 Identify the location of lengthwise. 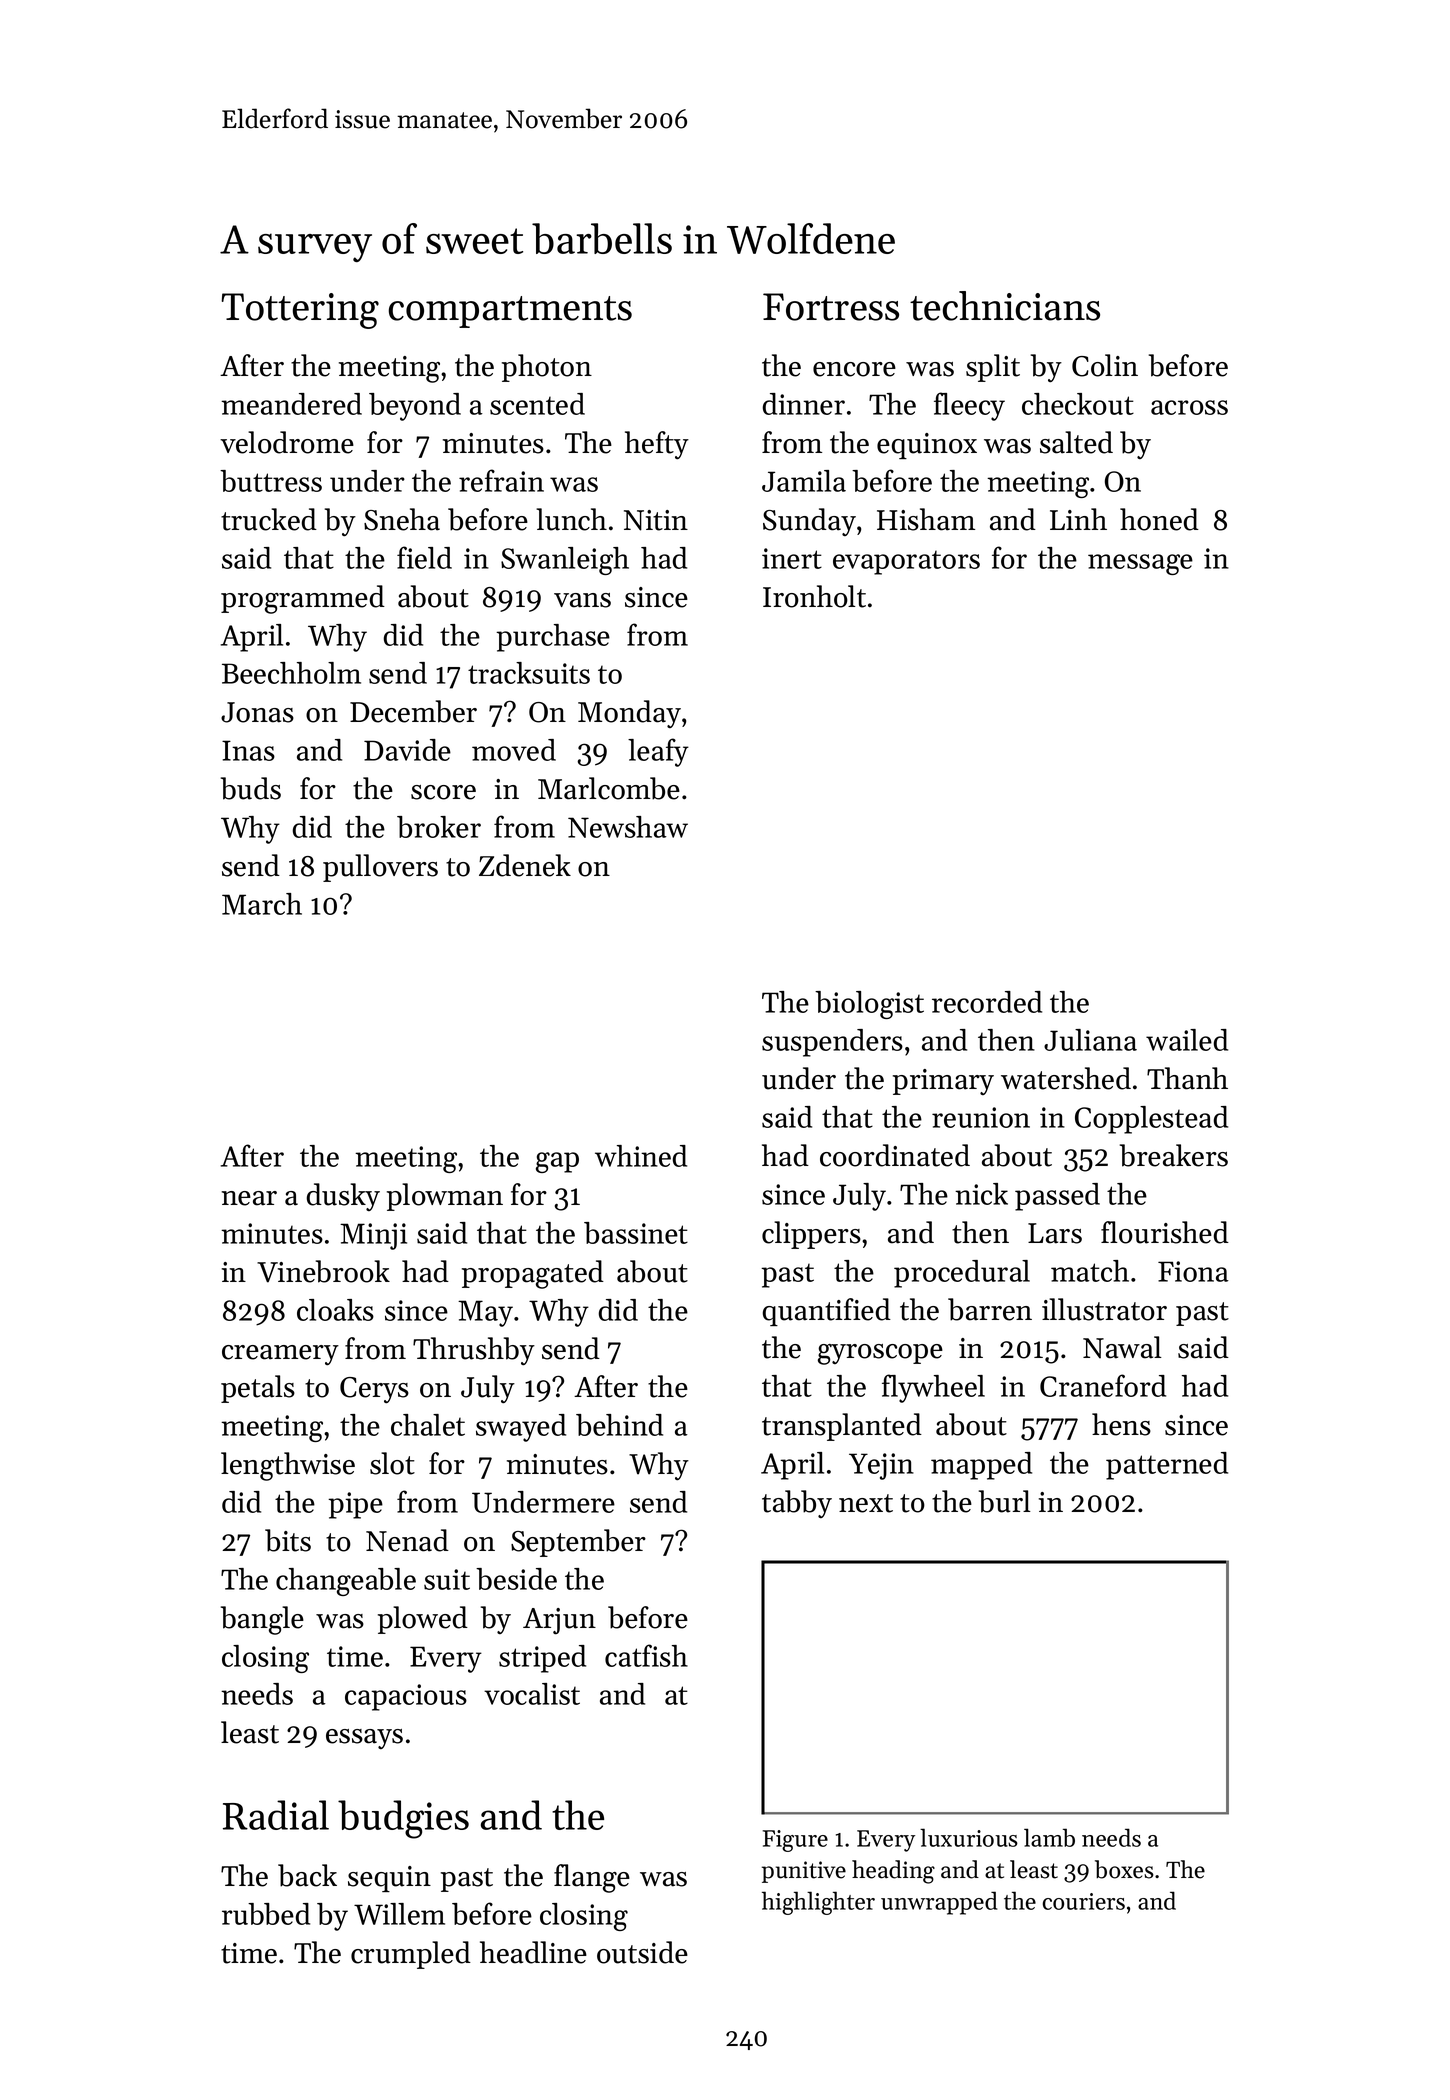
(288, 1466).
